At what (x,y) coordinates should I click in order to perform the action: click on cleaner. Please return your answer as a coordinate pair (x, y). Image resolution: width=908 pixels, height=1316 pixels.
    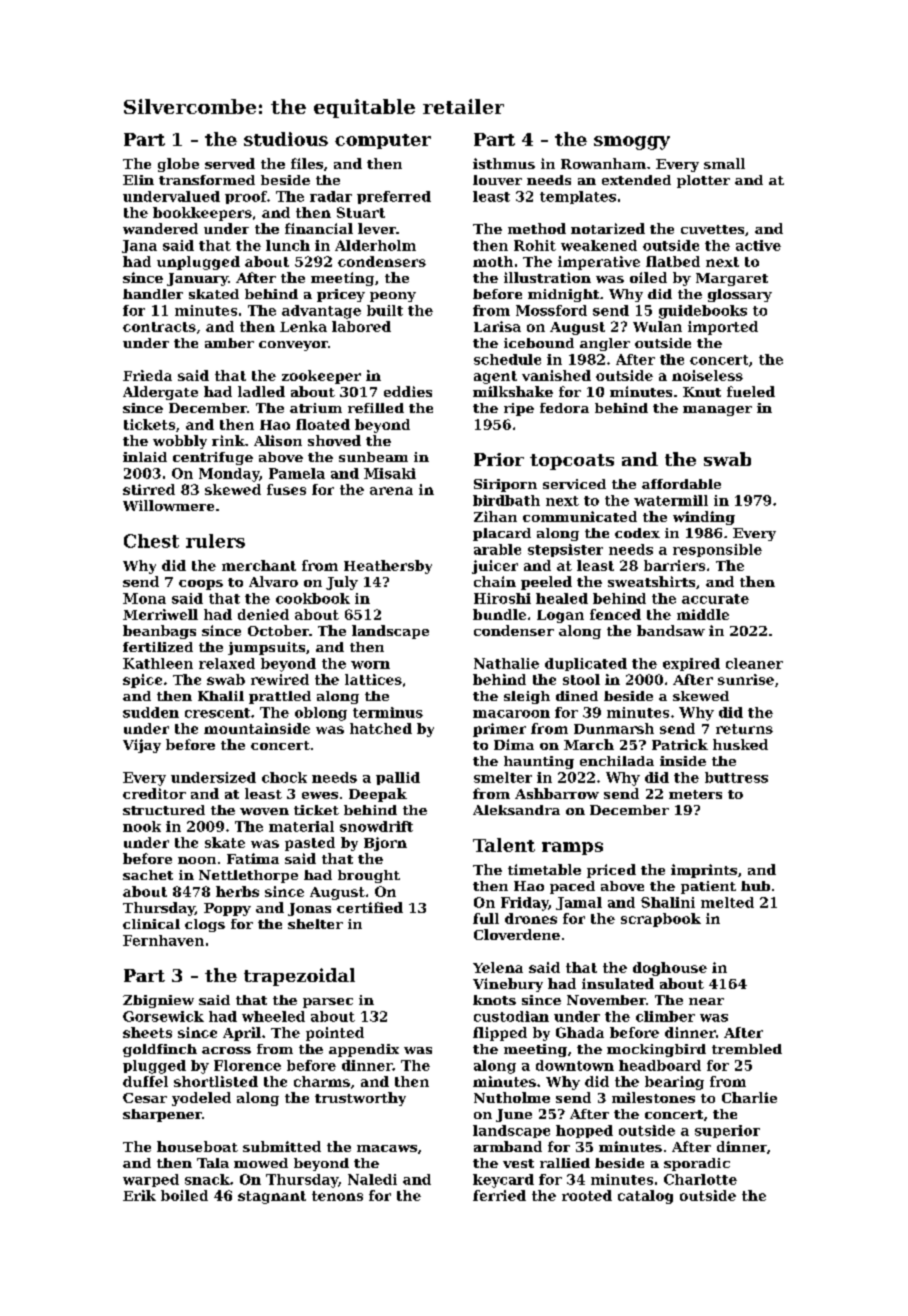
    Looking at the image, I should click on (754, 663).
